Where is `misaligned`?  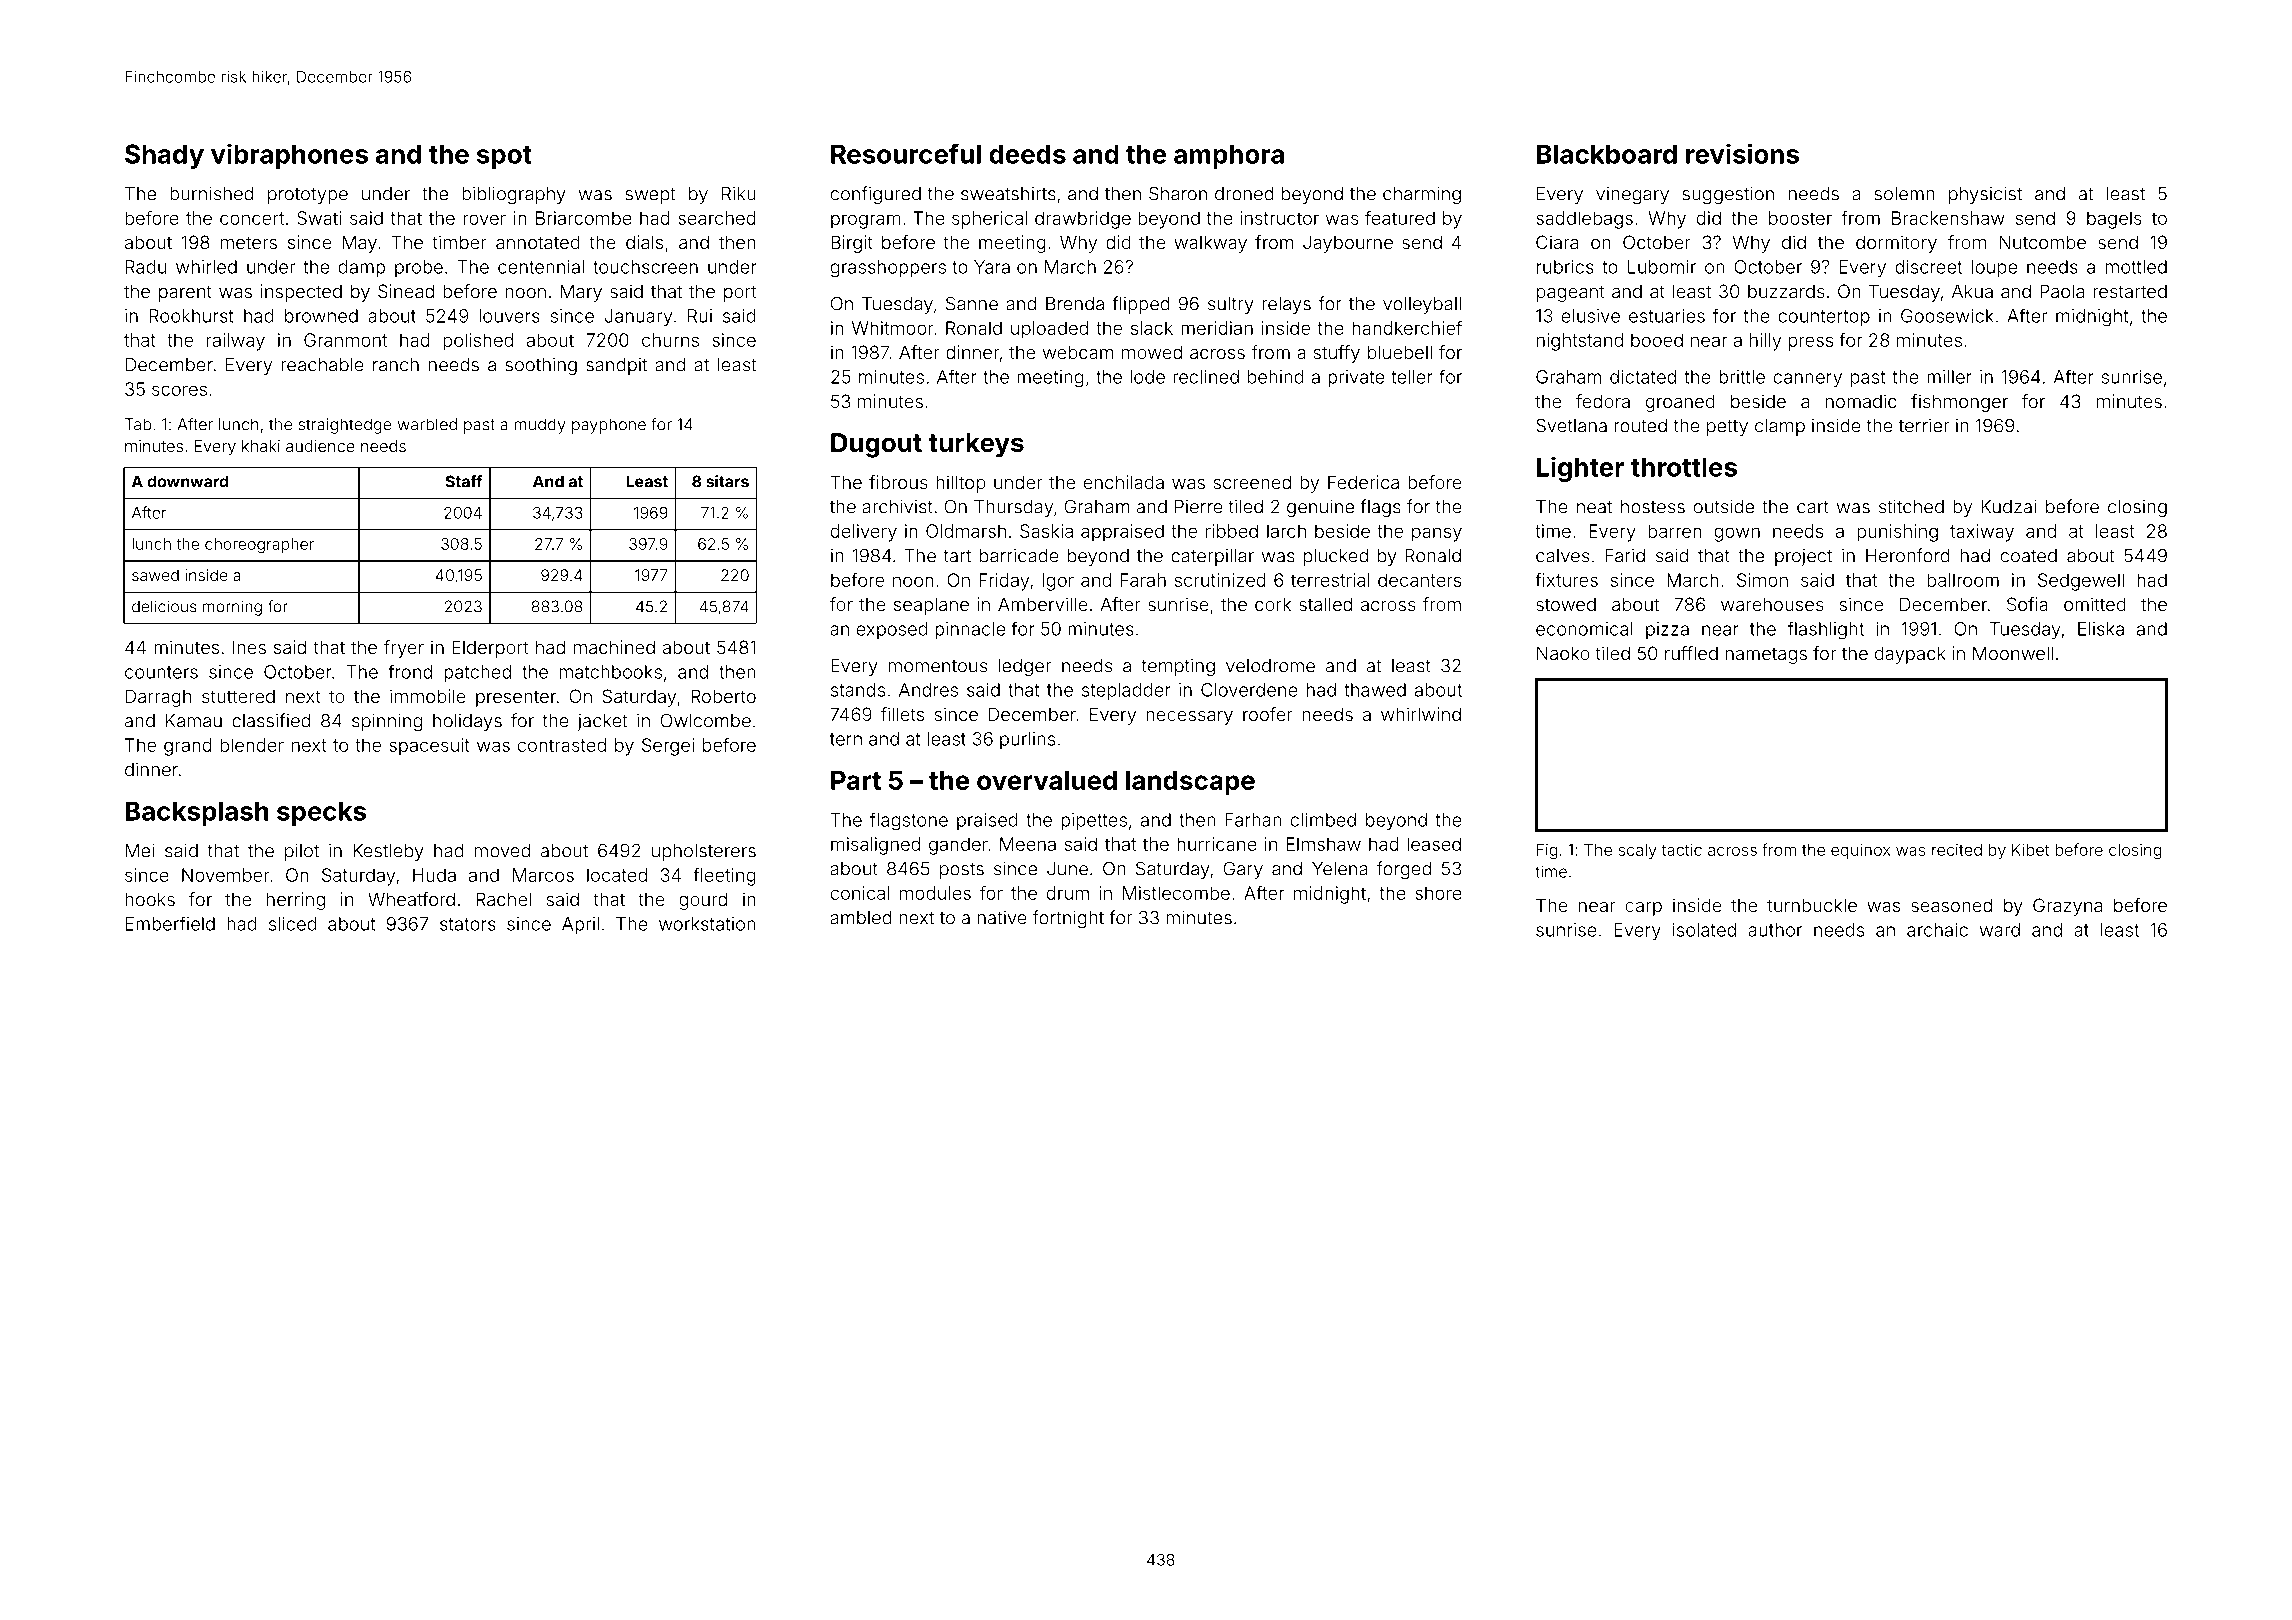
misaligned is located at coordinates (875, 846).
